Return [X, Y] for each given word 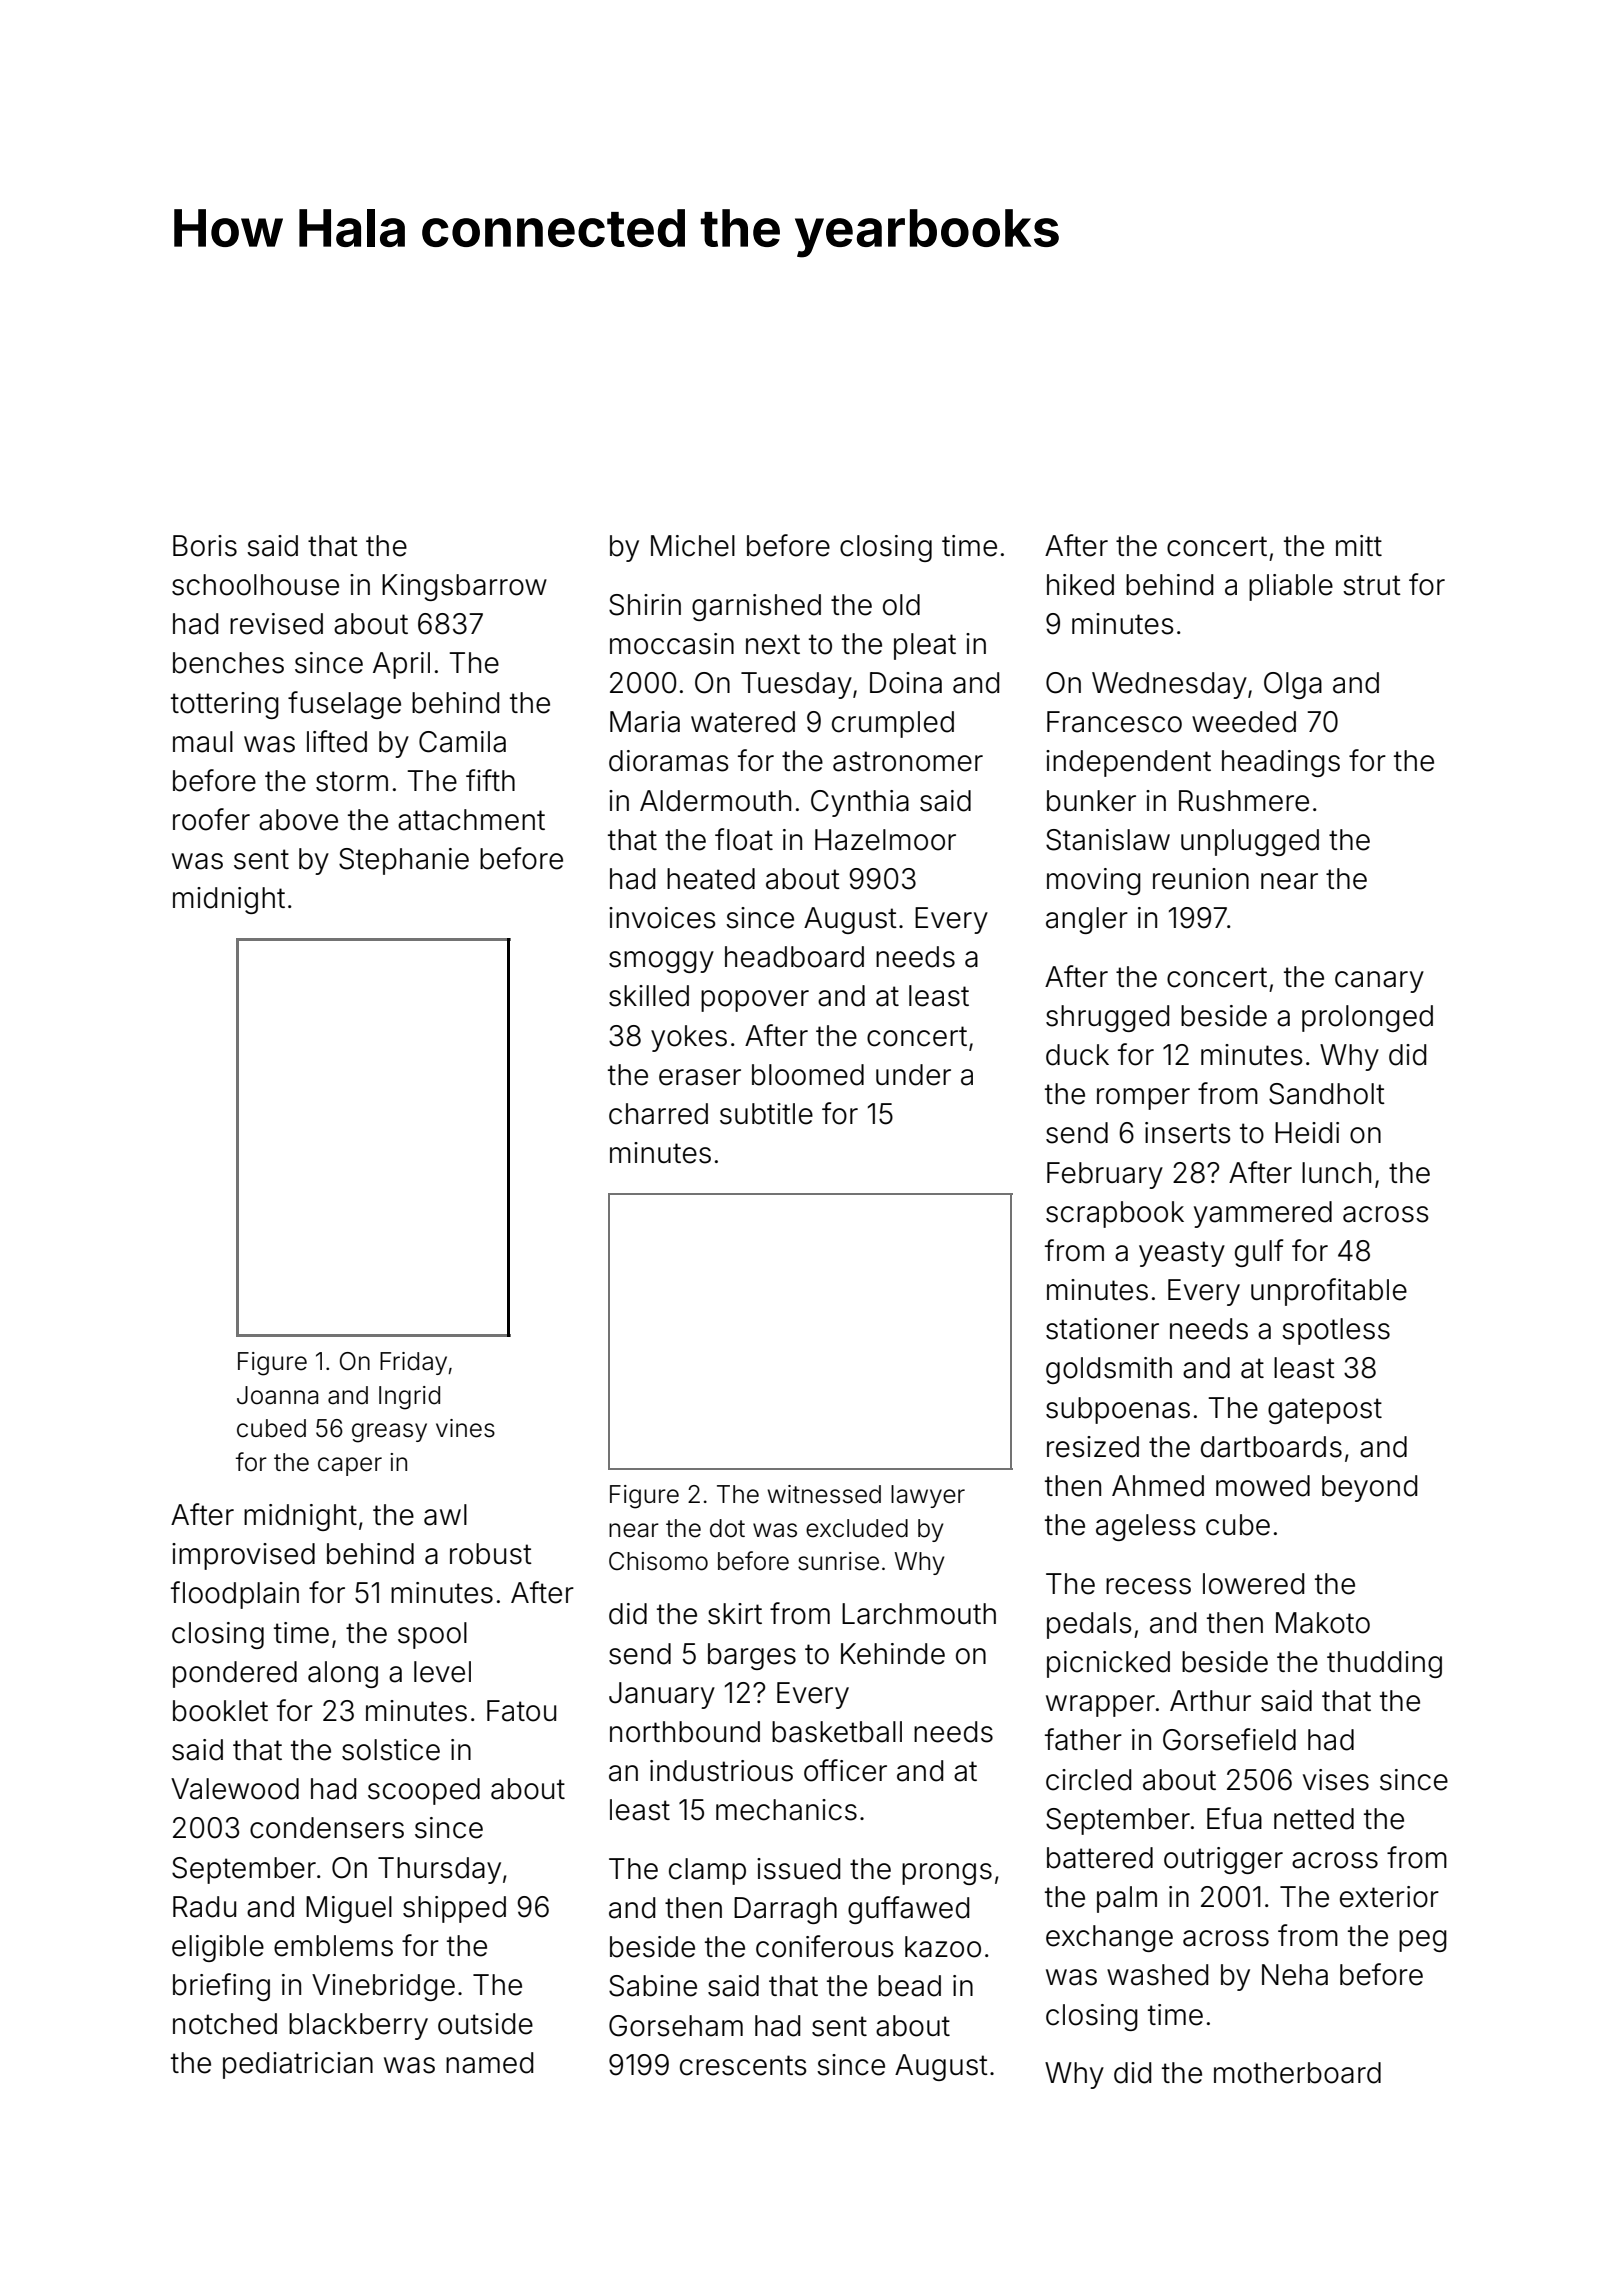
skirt [735, 1614]
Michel [693, 546]
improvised [243, 1556]
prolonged [1367, 1018]
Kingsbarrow [464, 587]
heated [711, 879]
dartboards [1271, 1447]
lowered [1253, 1584]
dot [727, 1528]
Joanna [277, 1395]
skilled [649, 996]
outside [485, 2024]
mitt [1359, 545]
